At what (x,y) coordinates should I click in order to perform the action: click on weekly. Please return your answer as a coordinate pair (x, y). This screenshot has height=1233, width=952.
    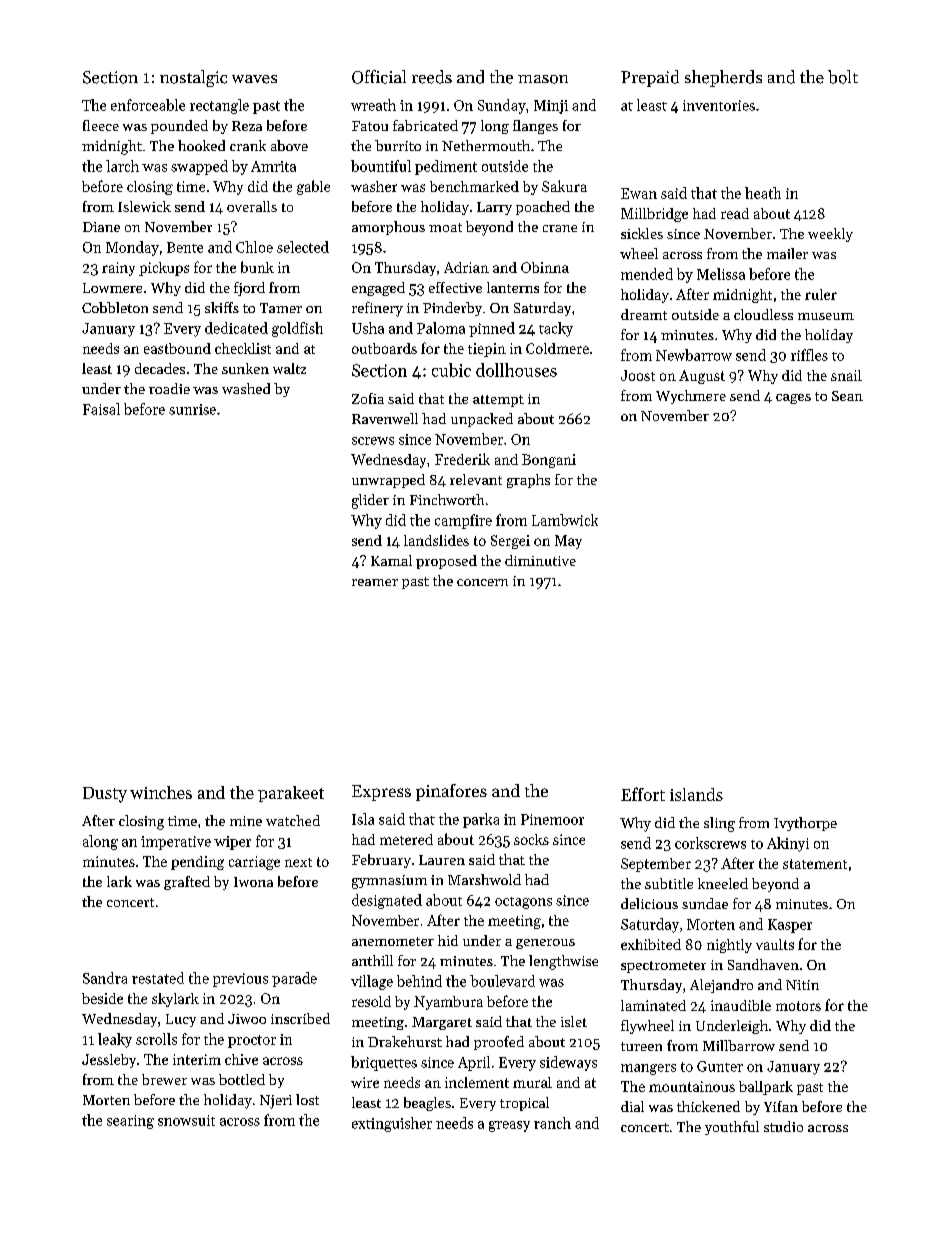
    Looking at the image, I should click on (830, 235).
